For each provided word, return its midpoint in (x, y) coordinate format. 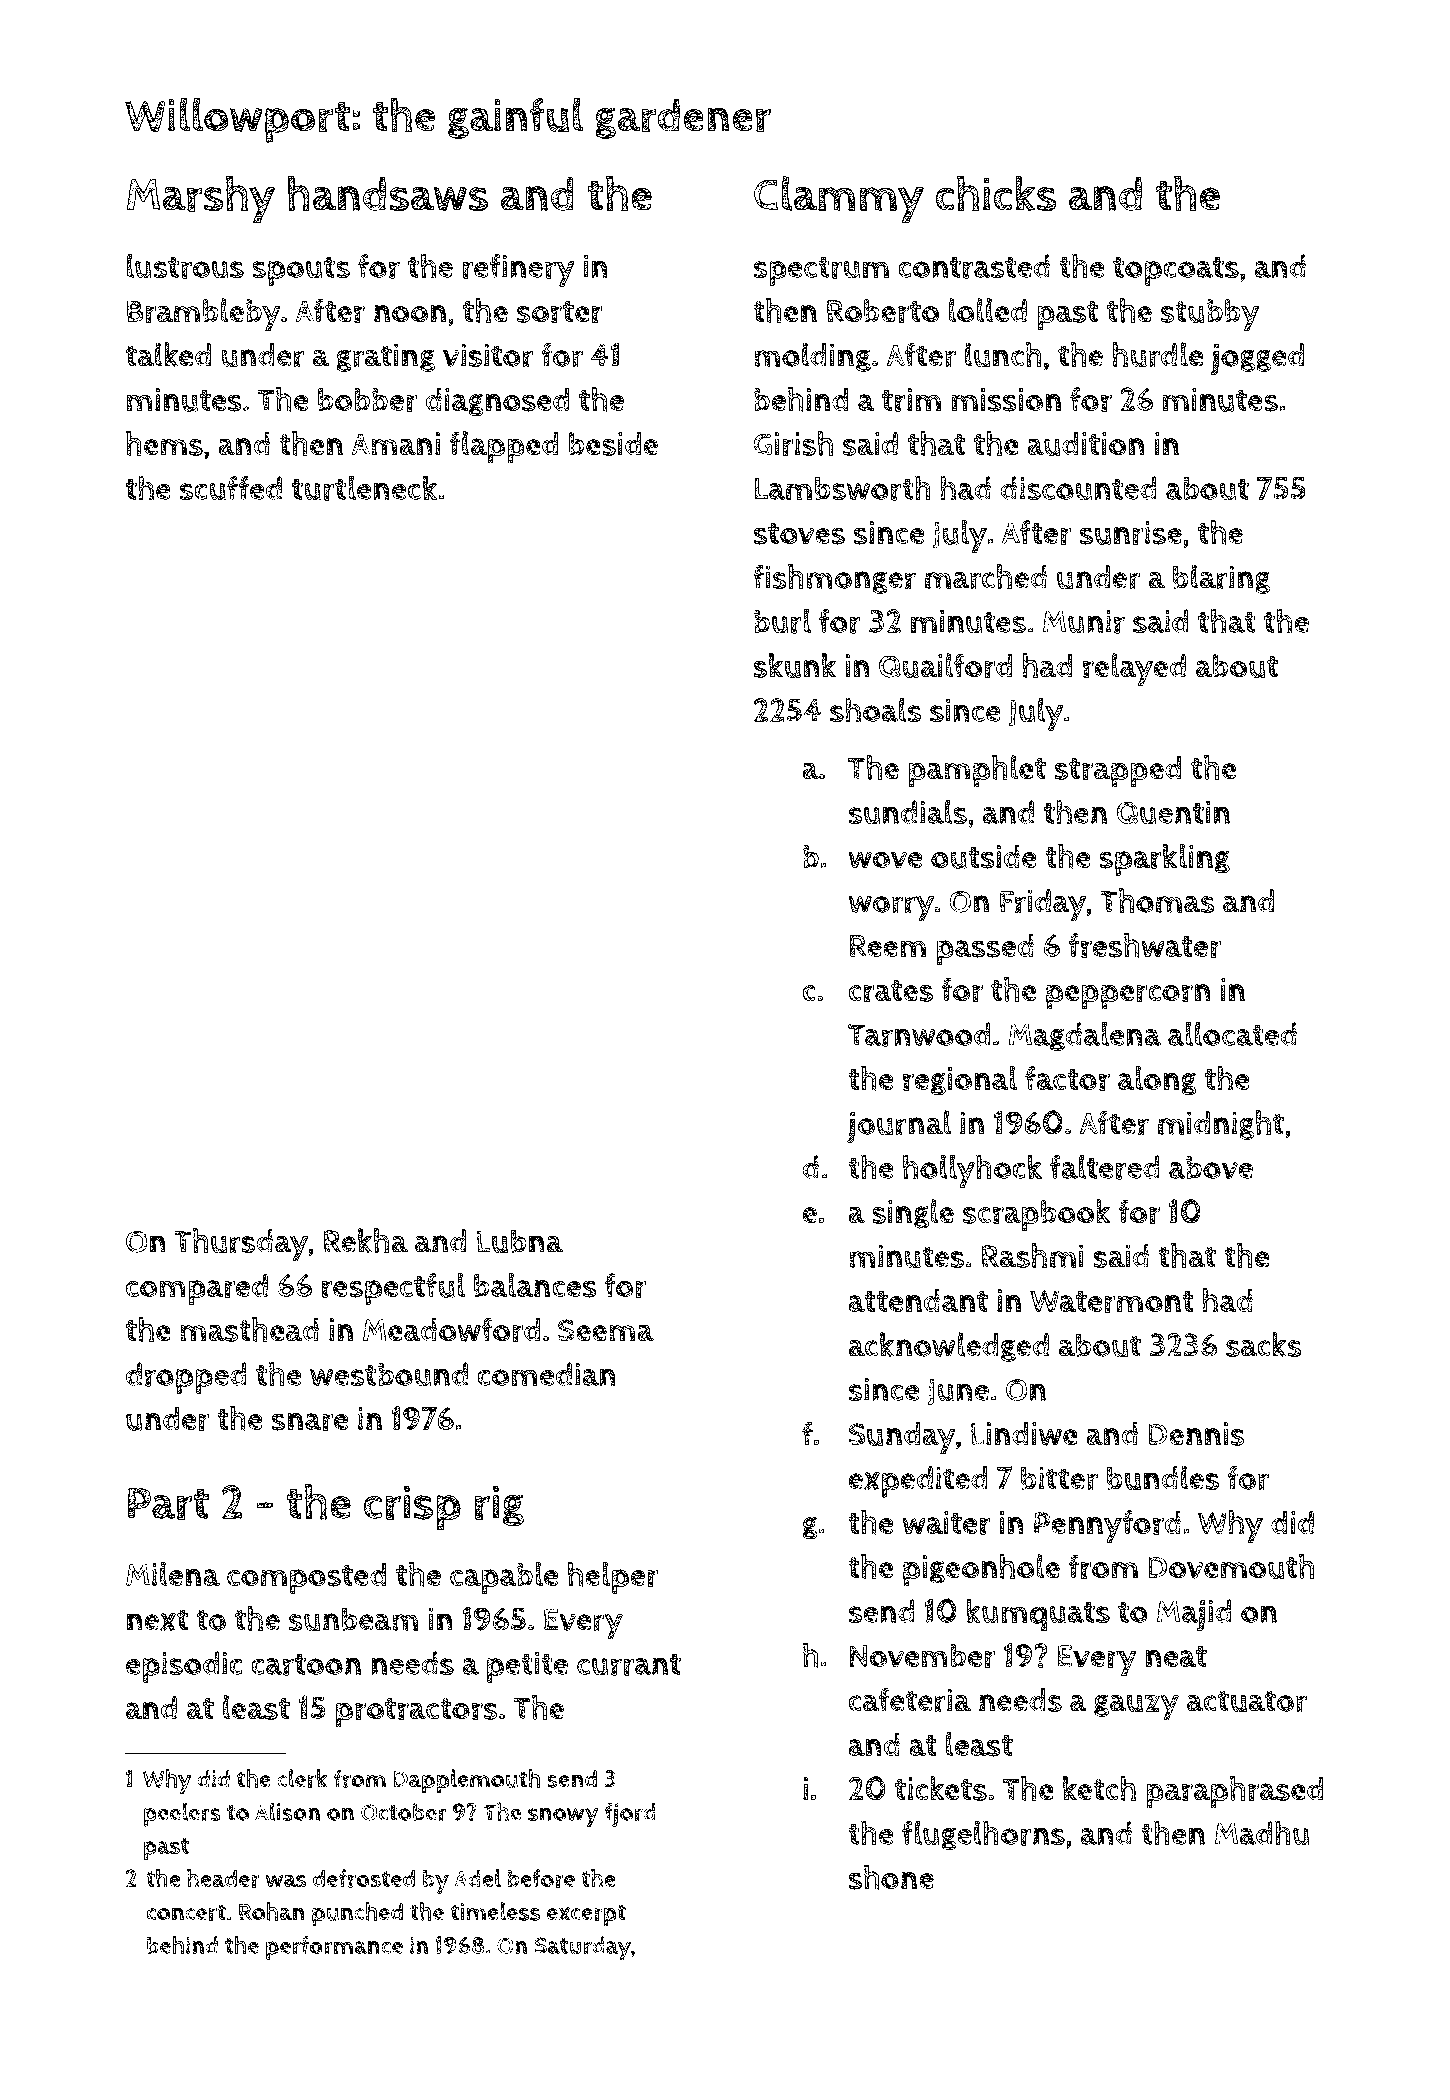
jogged (1257, 359)
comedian (547, 1374)
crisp (412, 1508)
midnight (1221, 1125)
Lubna (520, 1241)
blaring (1221, 579)
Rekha (366, 1240)
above (1211, 1167)
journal (899, 1126)
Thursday (241, 1245)
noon (410, 314)
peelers (182, 1814)
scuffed (231, 488)
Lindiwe (1024, 1434)
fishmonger (834, 579)
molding (812, 357)
